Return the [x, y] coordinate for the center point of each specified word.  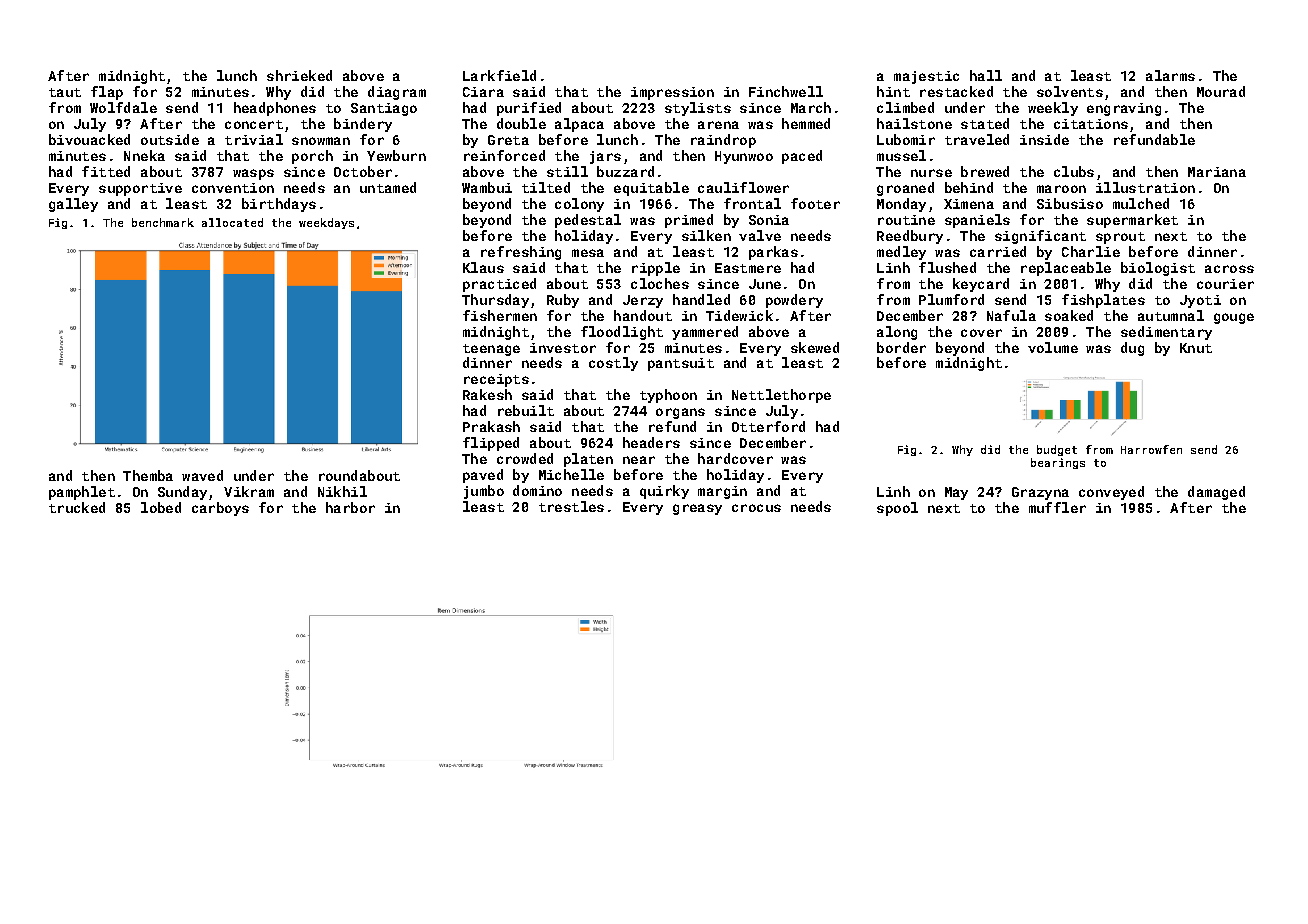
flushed [947, 267]
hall [986, 75]
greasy [697, 509]
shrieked [299, 75]
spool [897, 509]
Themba [148, 475]
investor [563, 348]
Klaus [483, 267]
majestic [926, 77]
